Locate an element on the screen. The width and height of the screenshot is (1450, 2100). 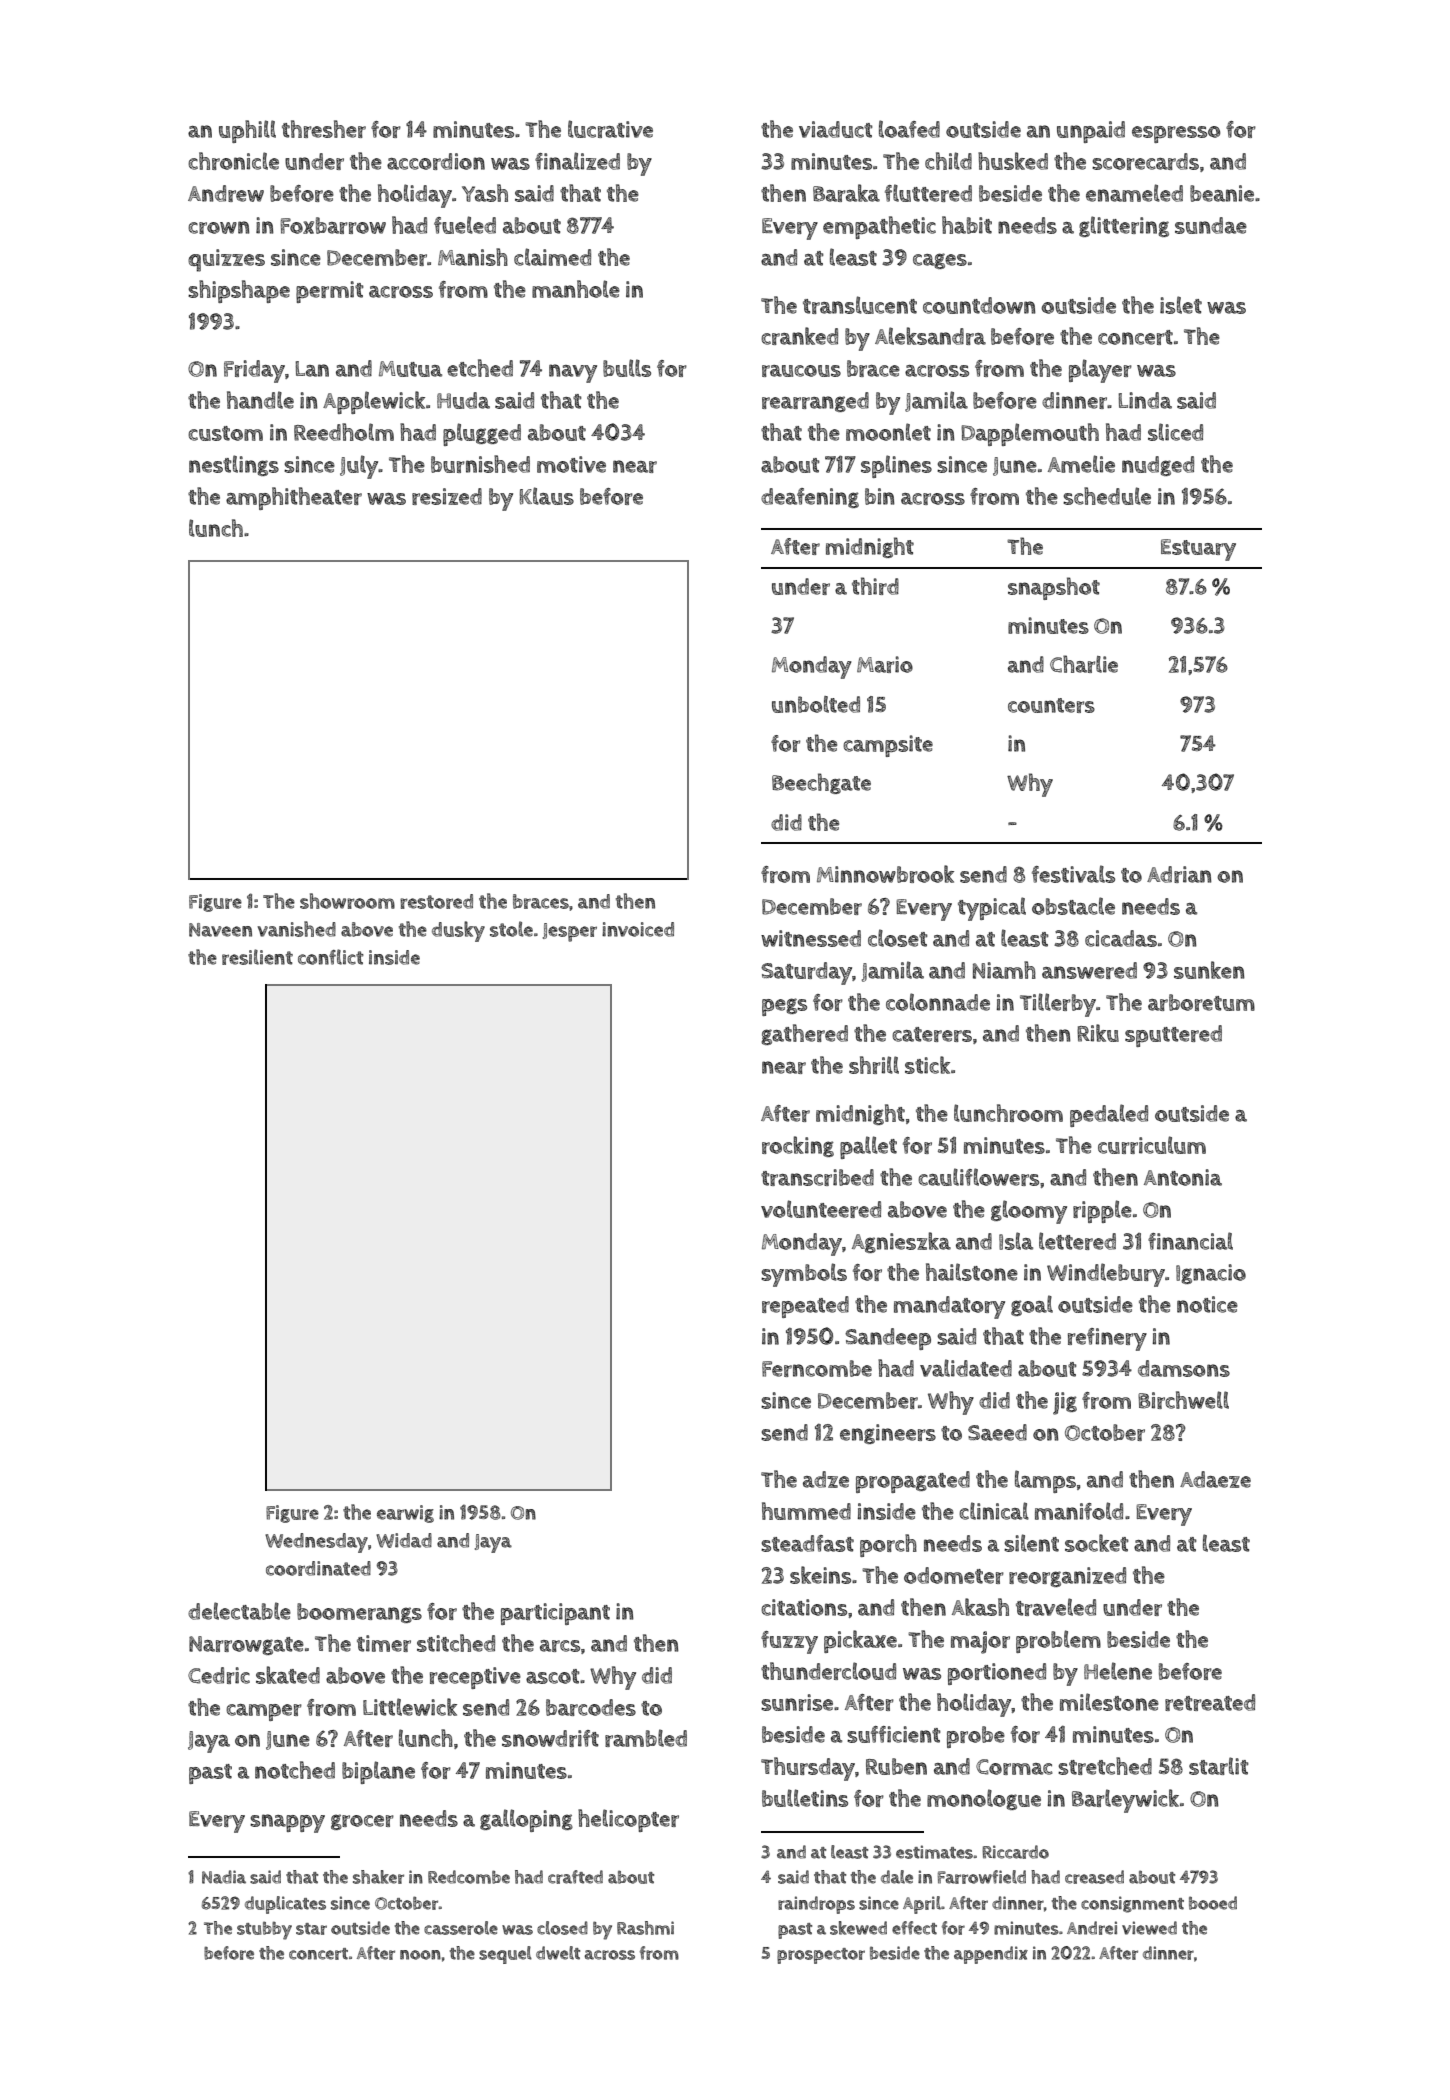
Adrian is located at coordinates (1179, 874).
